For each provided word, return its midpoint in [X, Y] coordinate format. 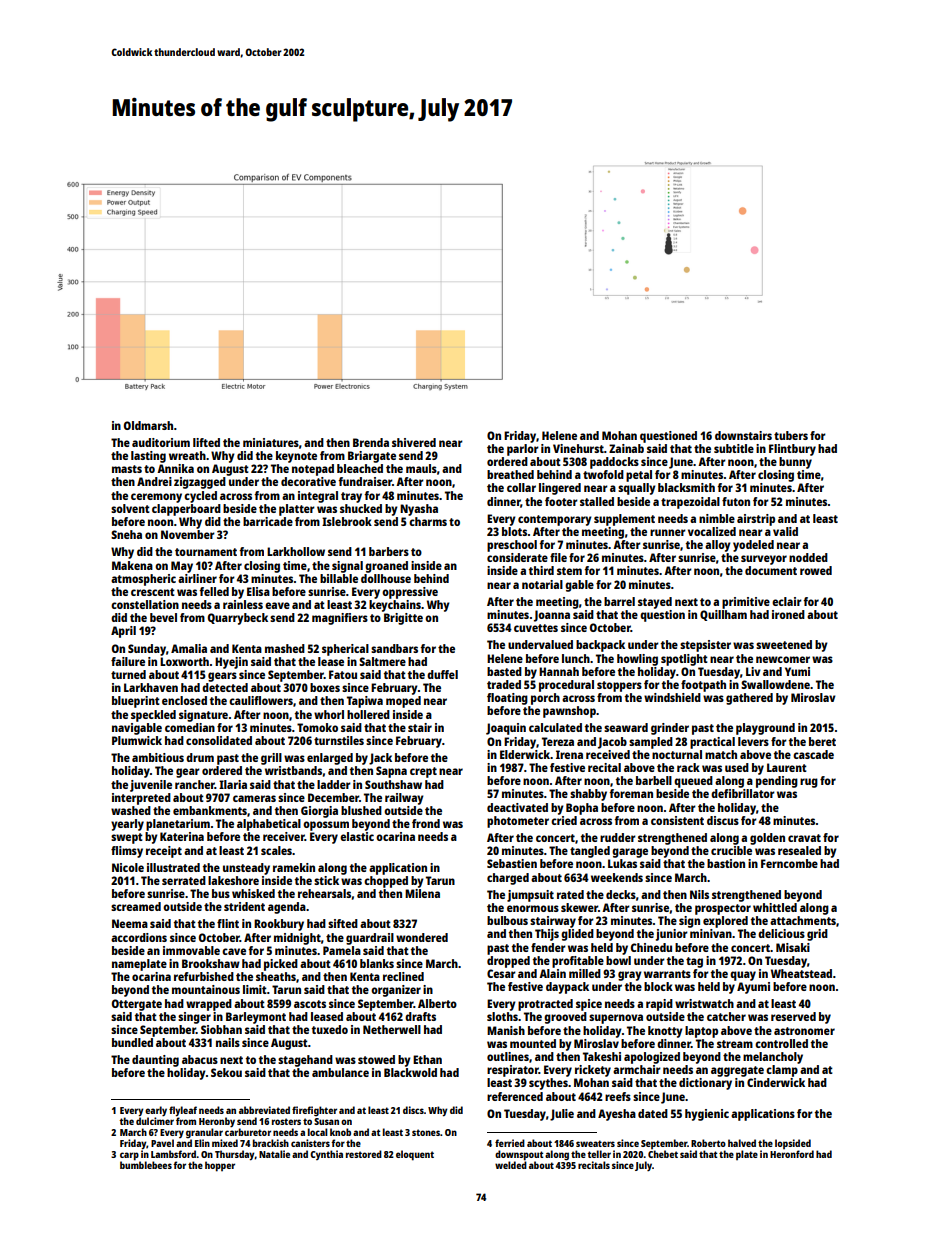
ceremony [156, 498]
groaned [386, 567]
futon [736, 501]
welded [511, 1165]
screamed [136, 906]
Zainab [626, 448]
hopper [220, 1166]
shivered [414, 442]
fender [548, 947]
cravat [804, 838]
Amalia [189, 648]
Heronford [792, 1154]
